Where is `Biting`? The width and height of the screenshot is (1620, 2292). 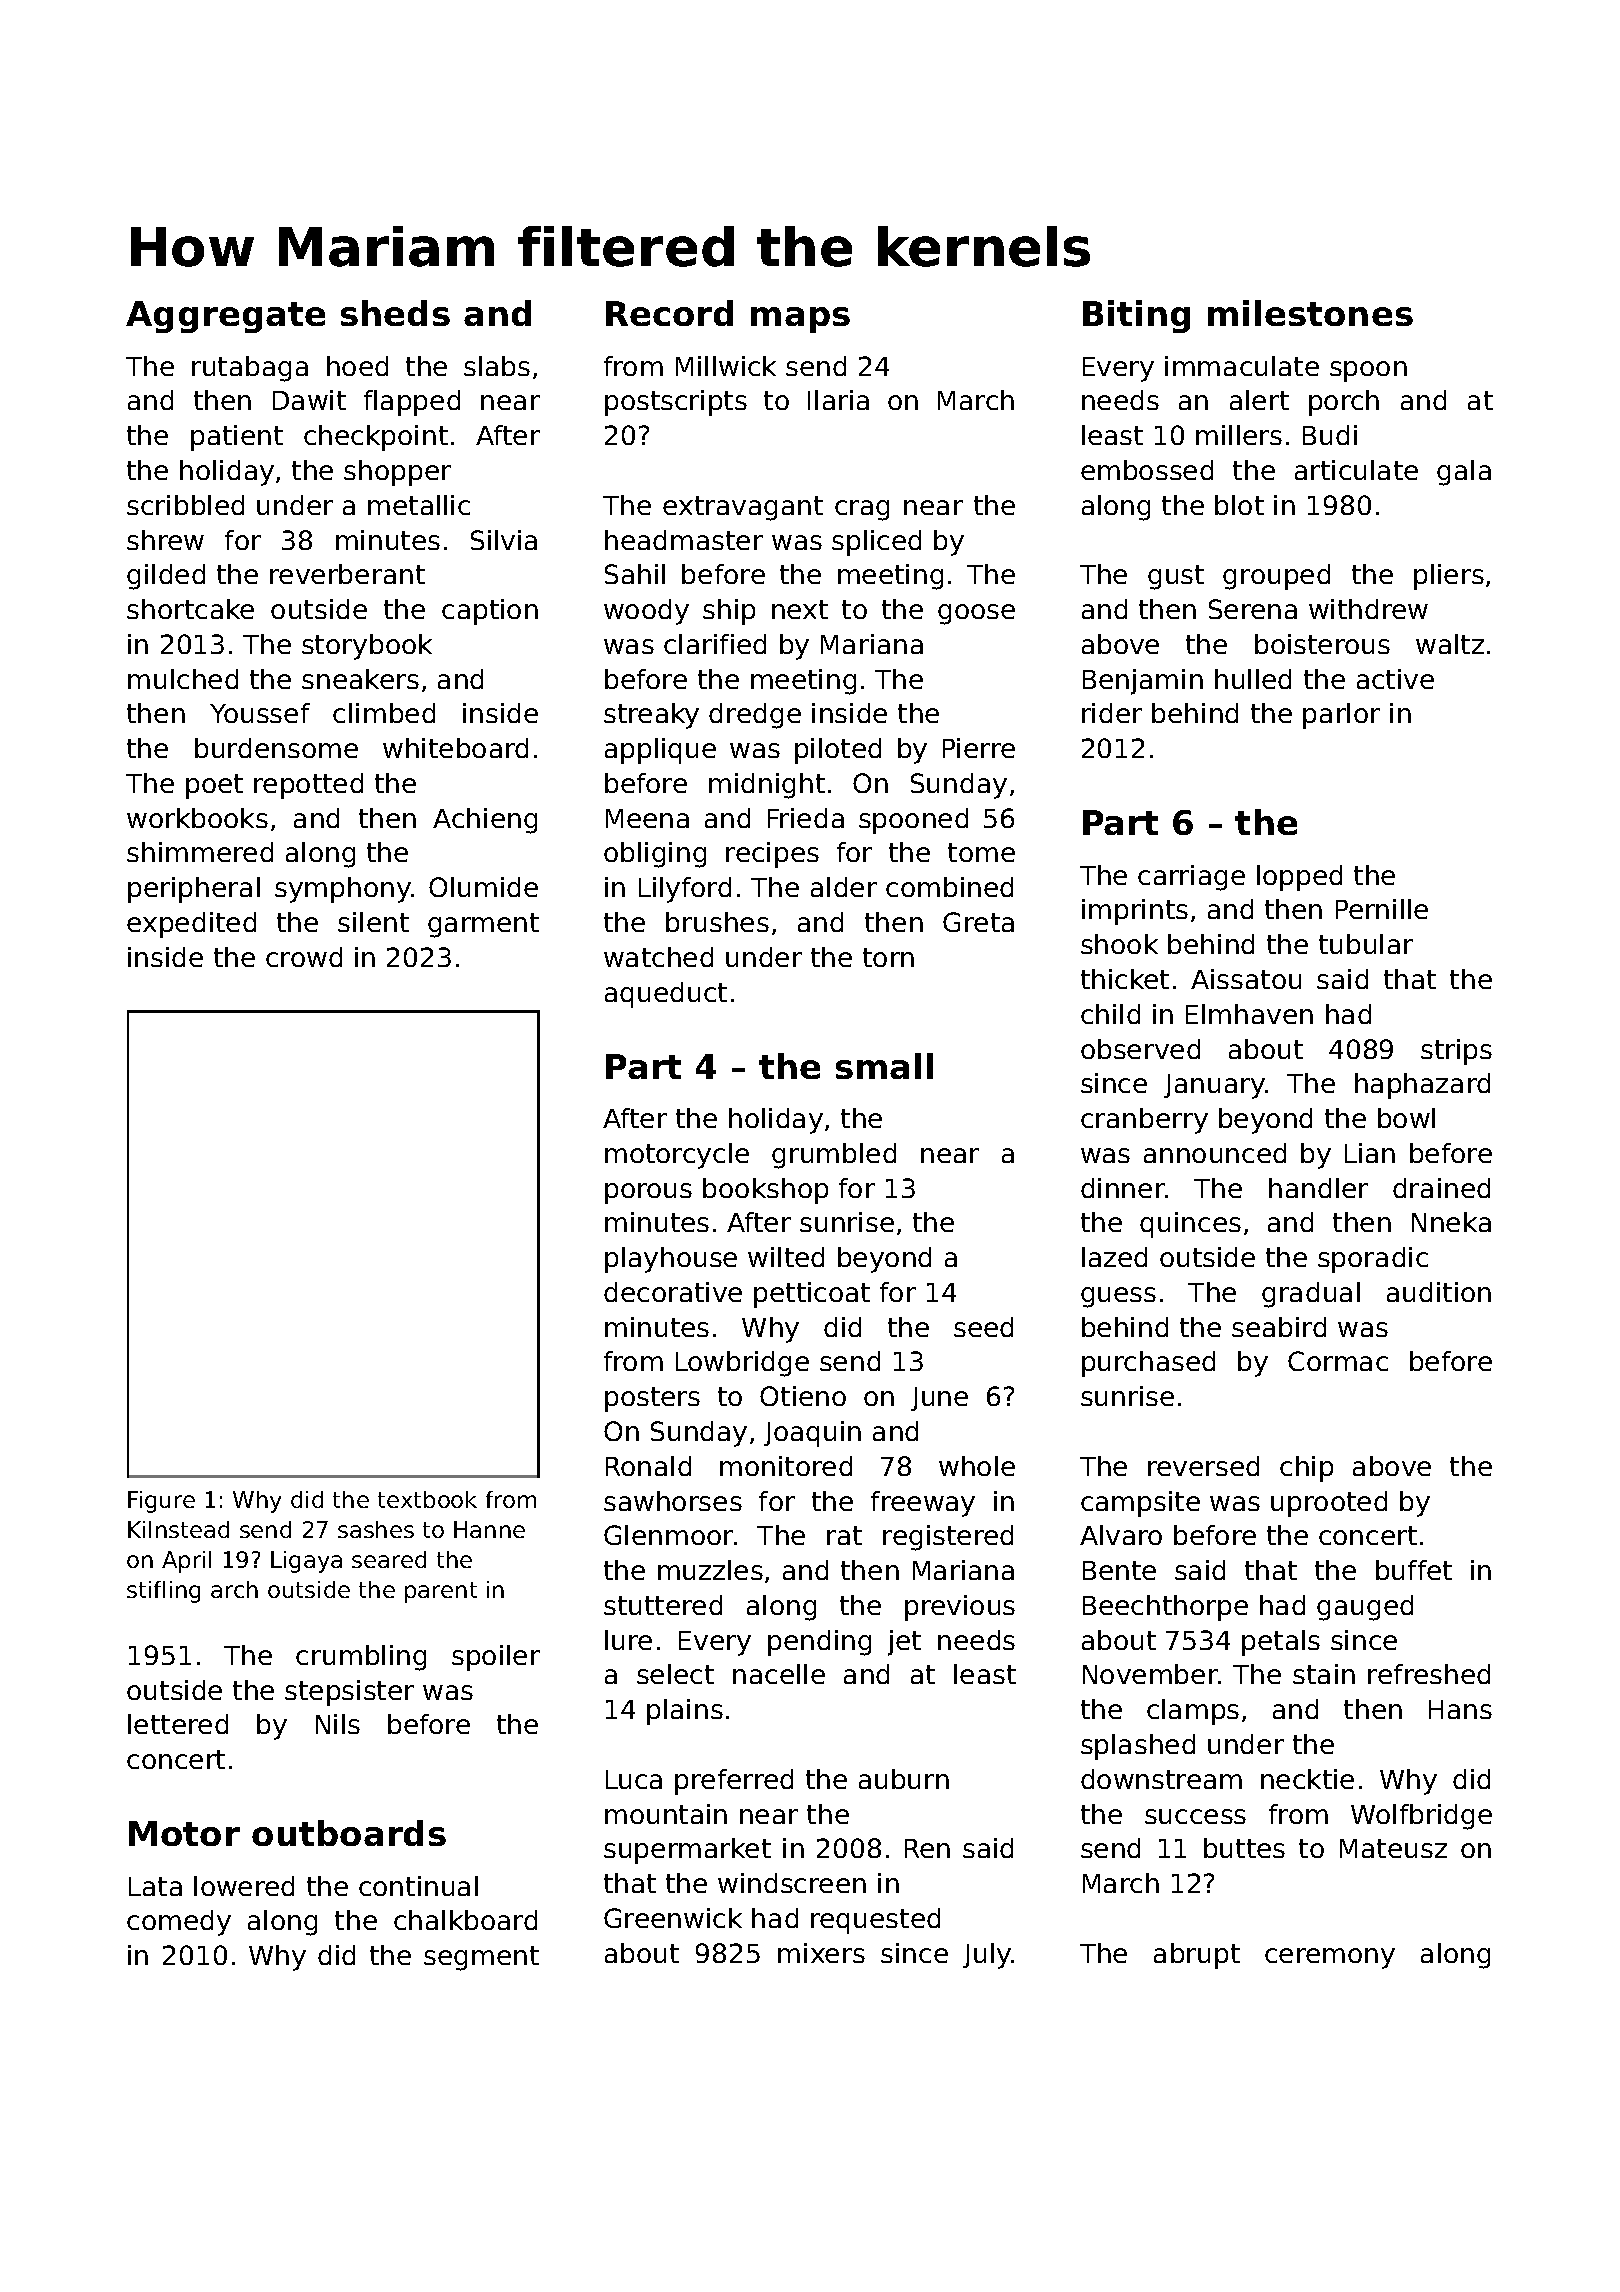 Biting is located at coordinates (1136, 316).
